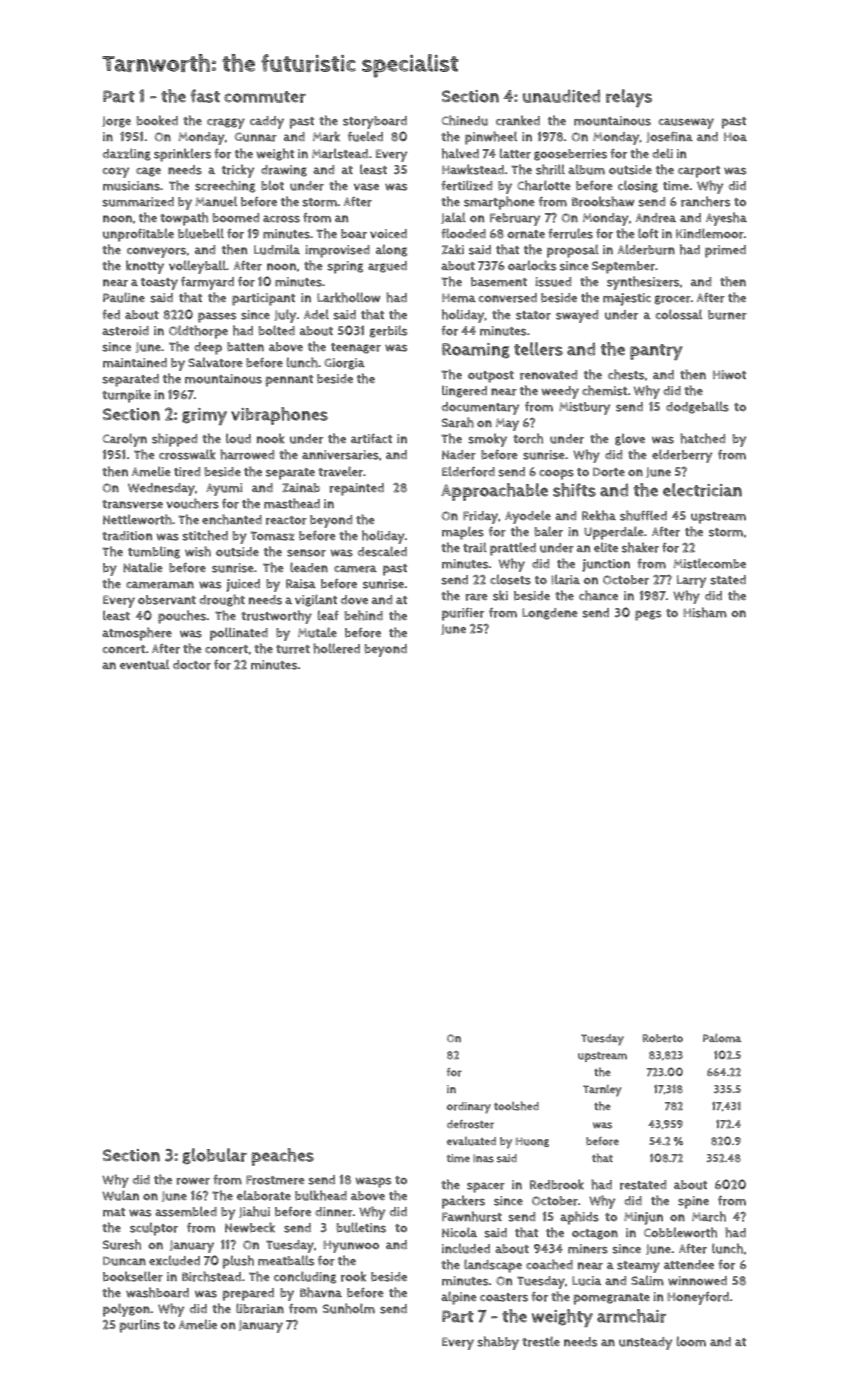  Describe the element at coordinates (458, 422) in the document. I see `Sarah` at that location.
